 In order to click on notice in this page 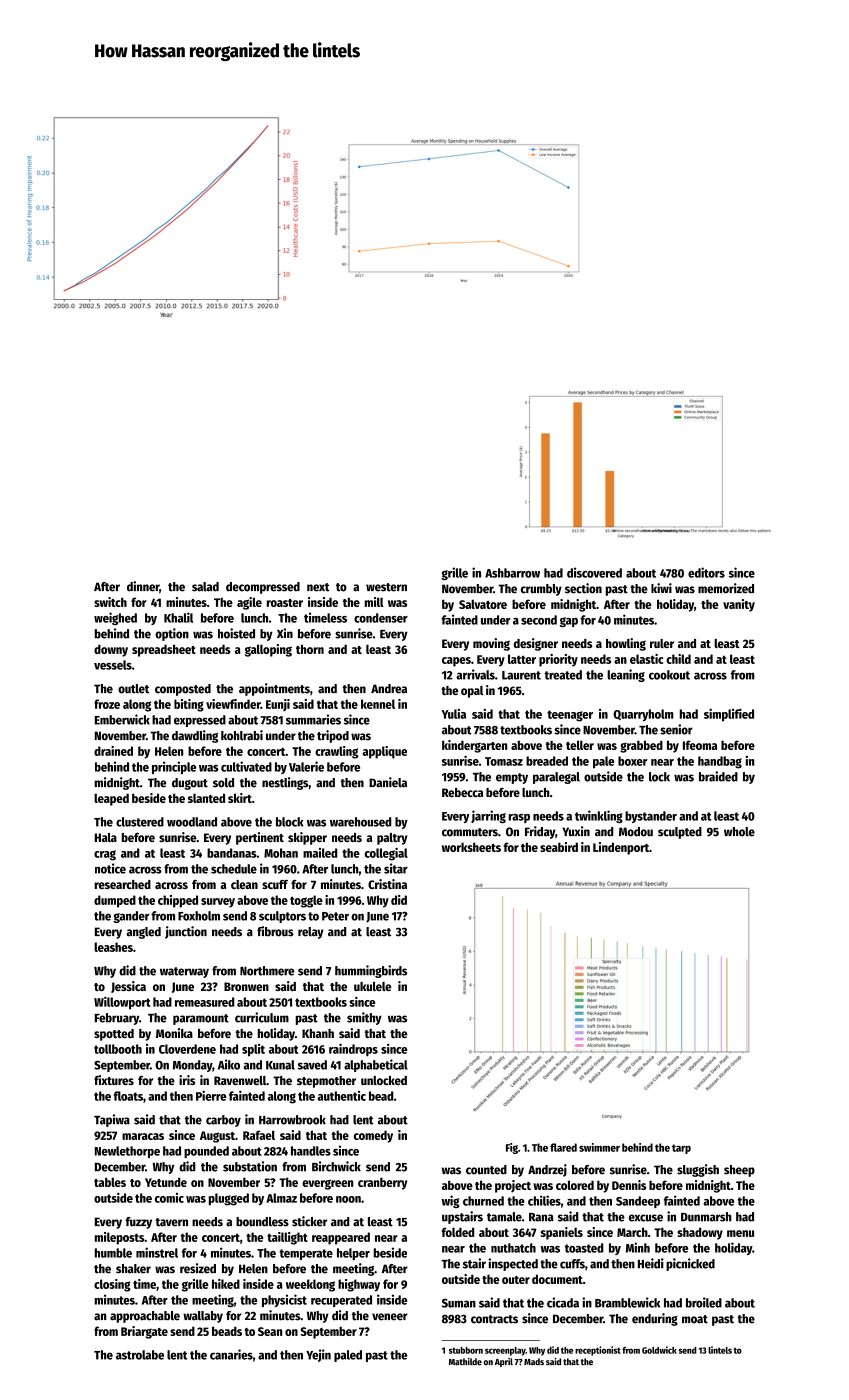, I will do `click(110, 868)`.
